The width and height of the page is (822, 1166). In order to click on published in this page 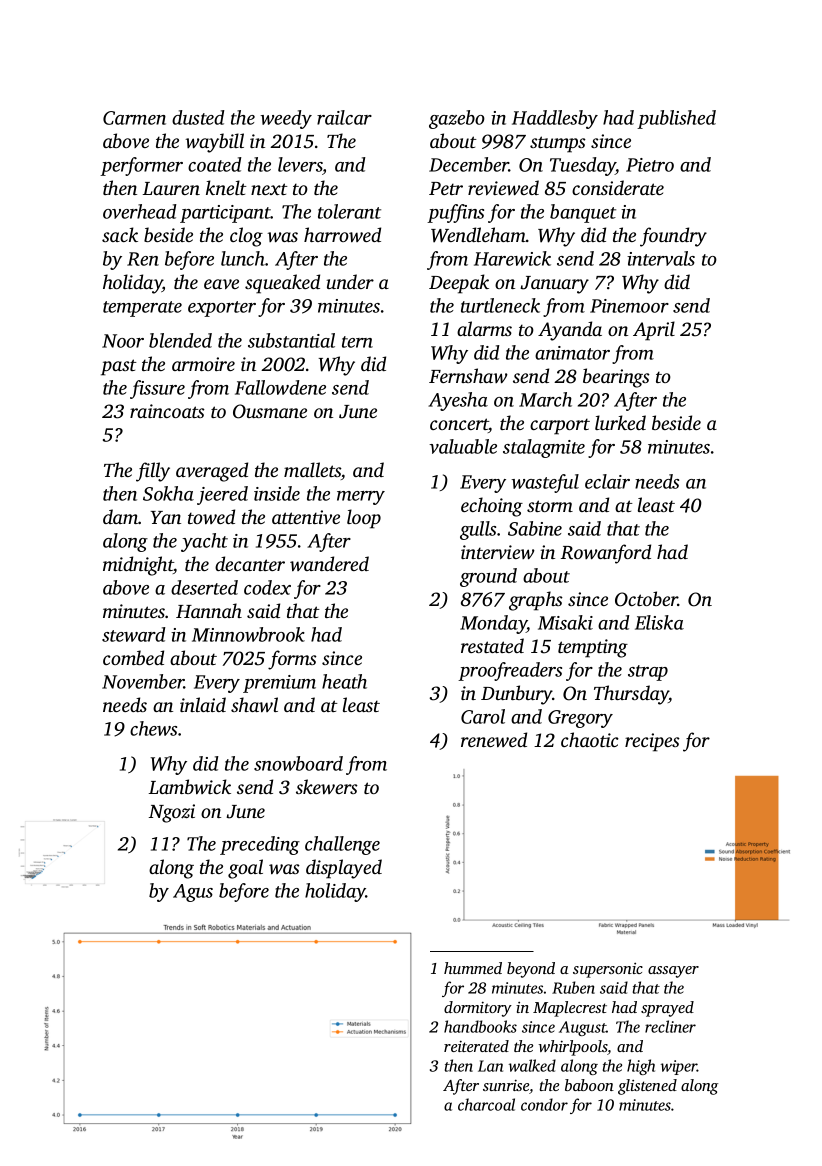, I will do `click(676, 119)`.
